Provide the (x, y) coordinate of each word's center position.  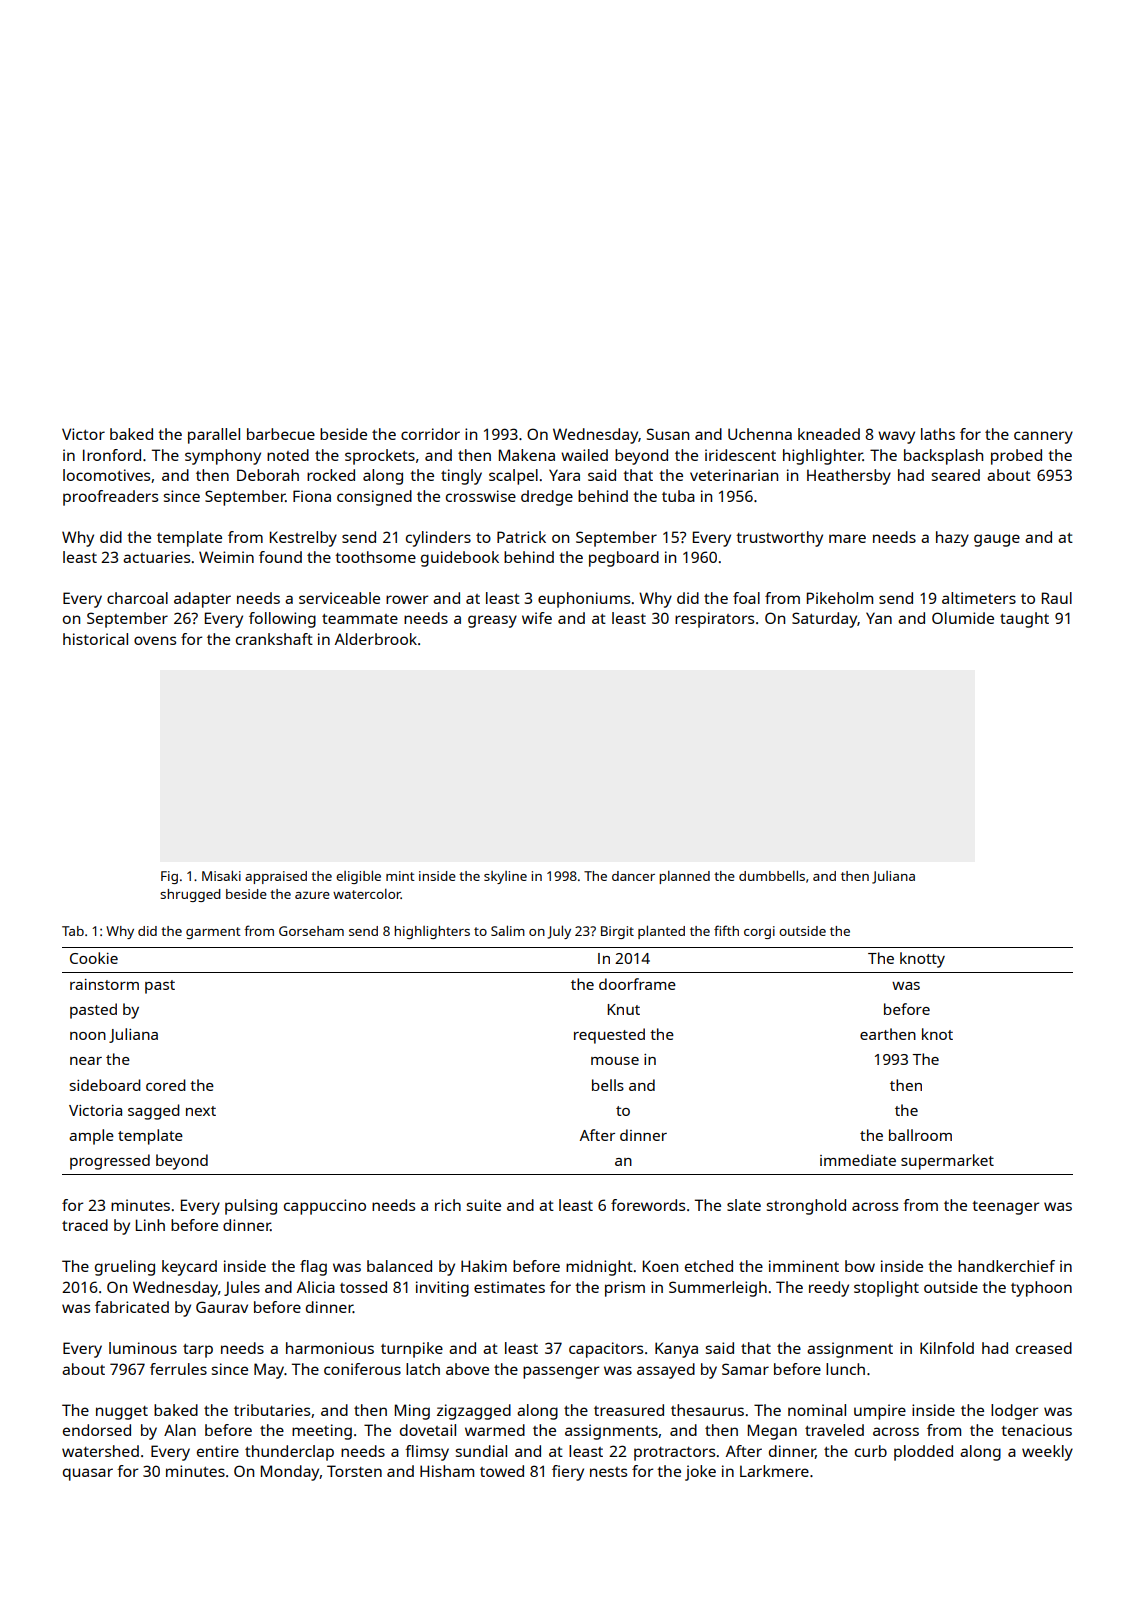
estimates (509, 1287)
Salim (508, 930)
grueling (125, 1268)
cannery (1043, 437)
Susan (668, 434)
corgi (759, 932)
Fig (169, 877)
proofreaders (110, 498)
